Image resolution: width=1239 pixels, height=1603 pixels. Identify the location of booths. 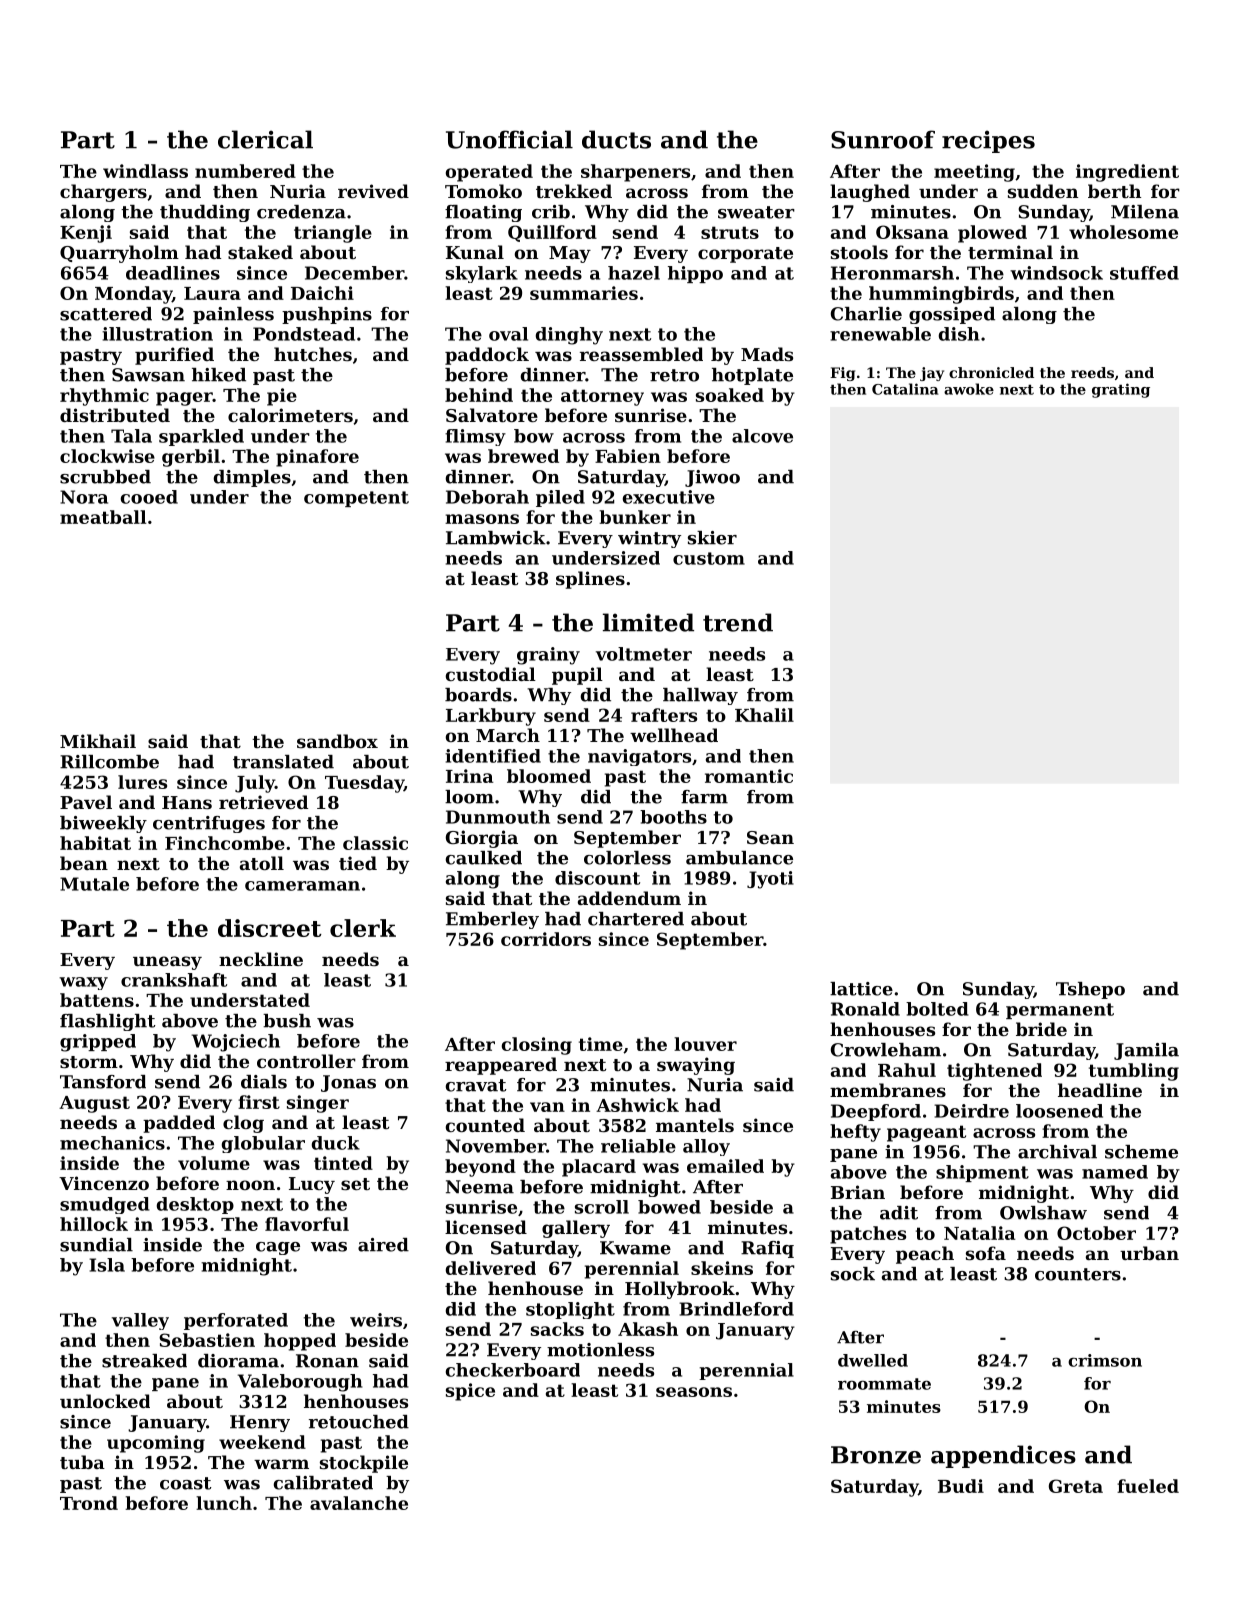
(673, 817).
